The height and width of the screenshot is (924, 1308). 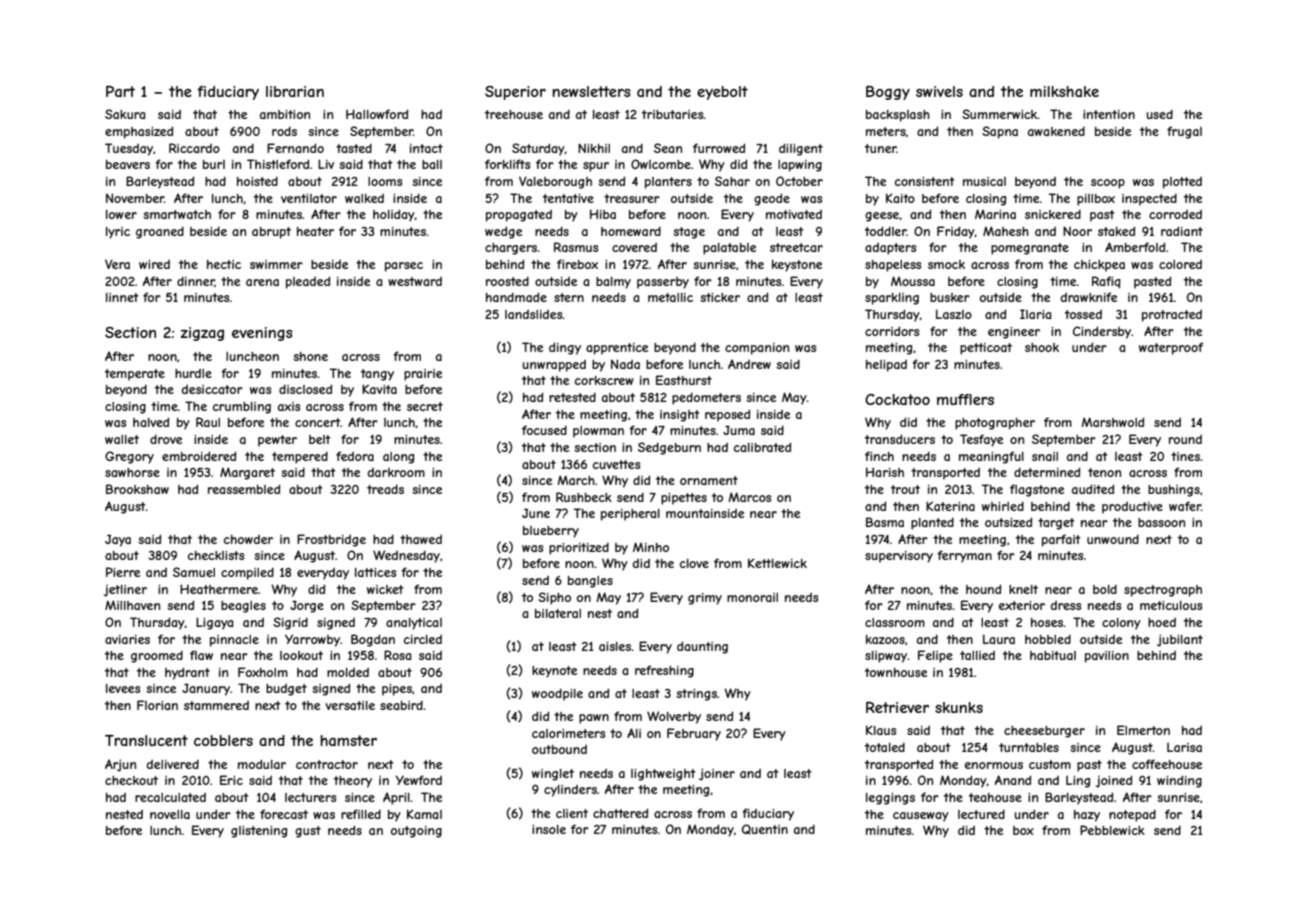 I want to click on Quentin, so click(x=765, y=829).
